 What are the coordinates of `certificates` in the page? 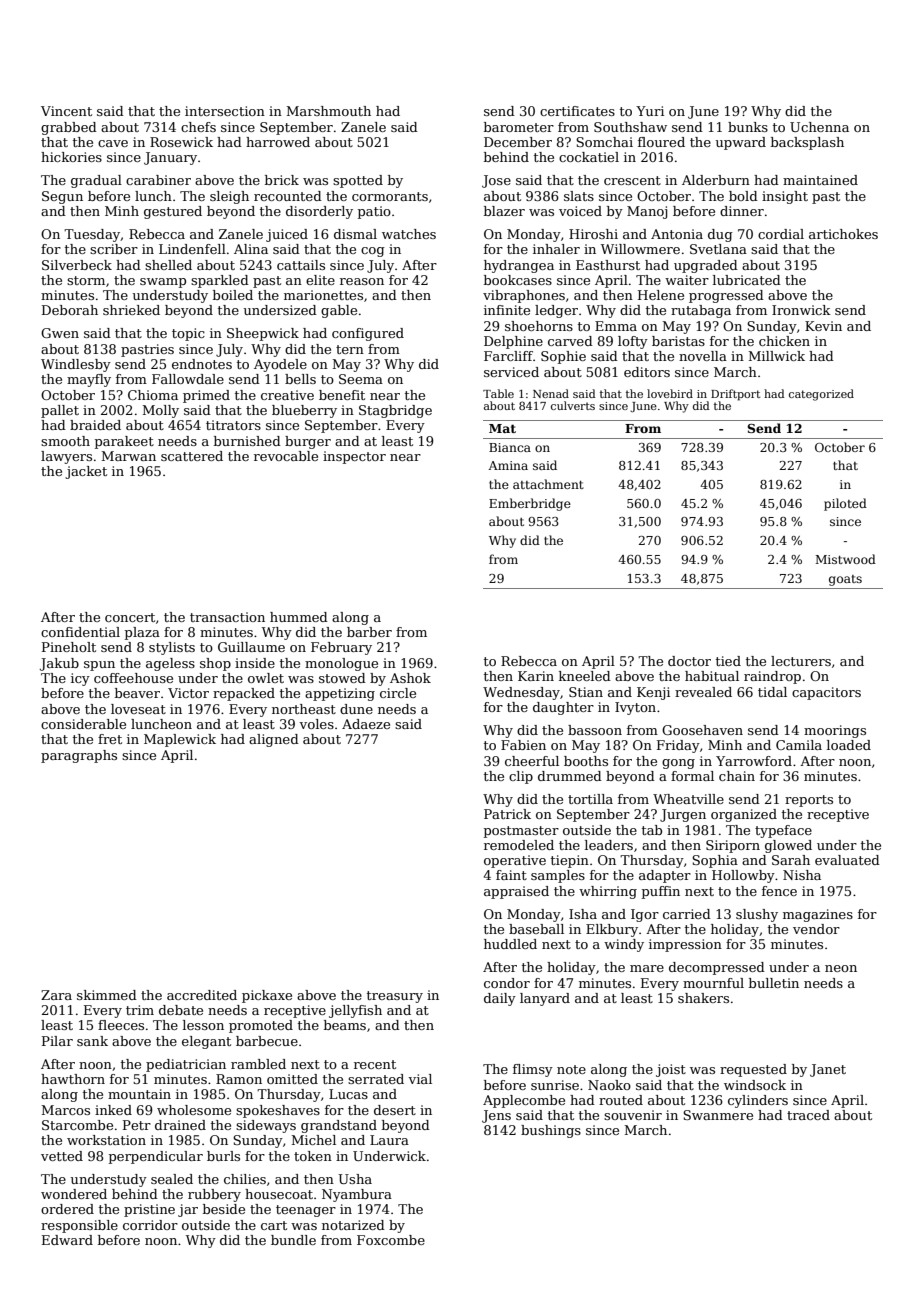 It's located at (577, 111).
